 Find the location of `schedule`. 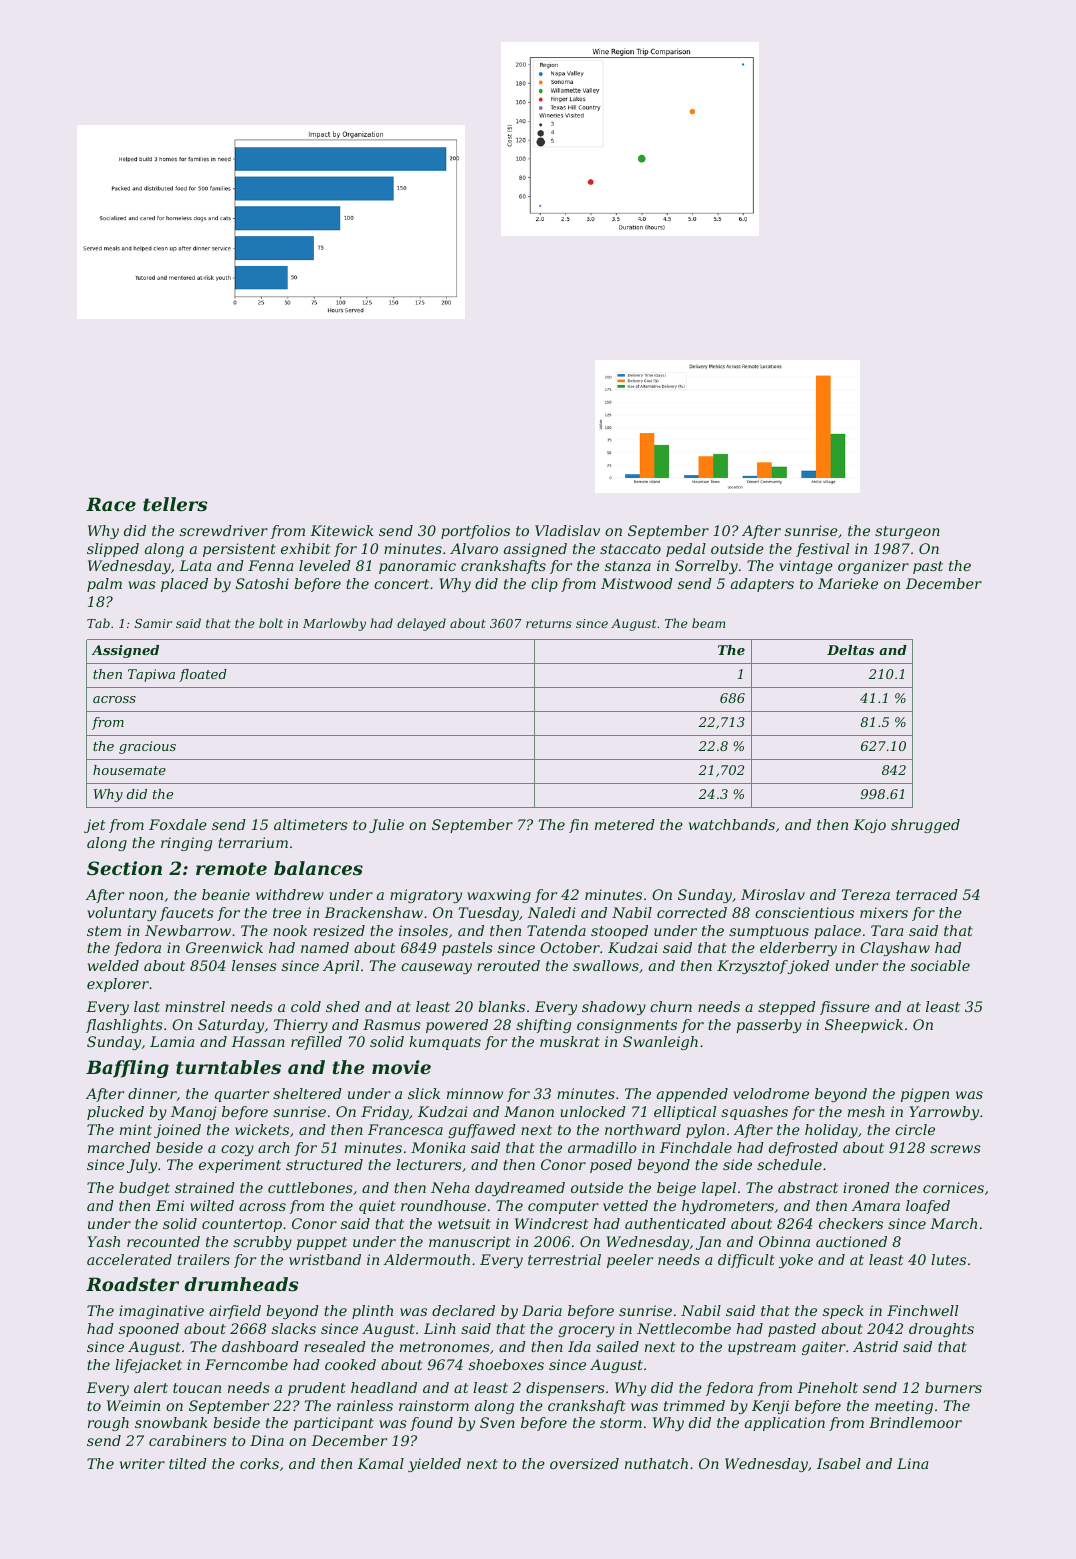

schedule is located at coordinates (789, 1164).
